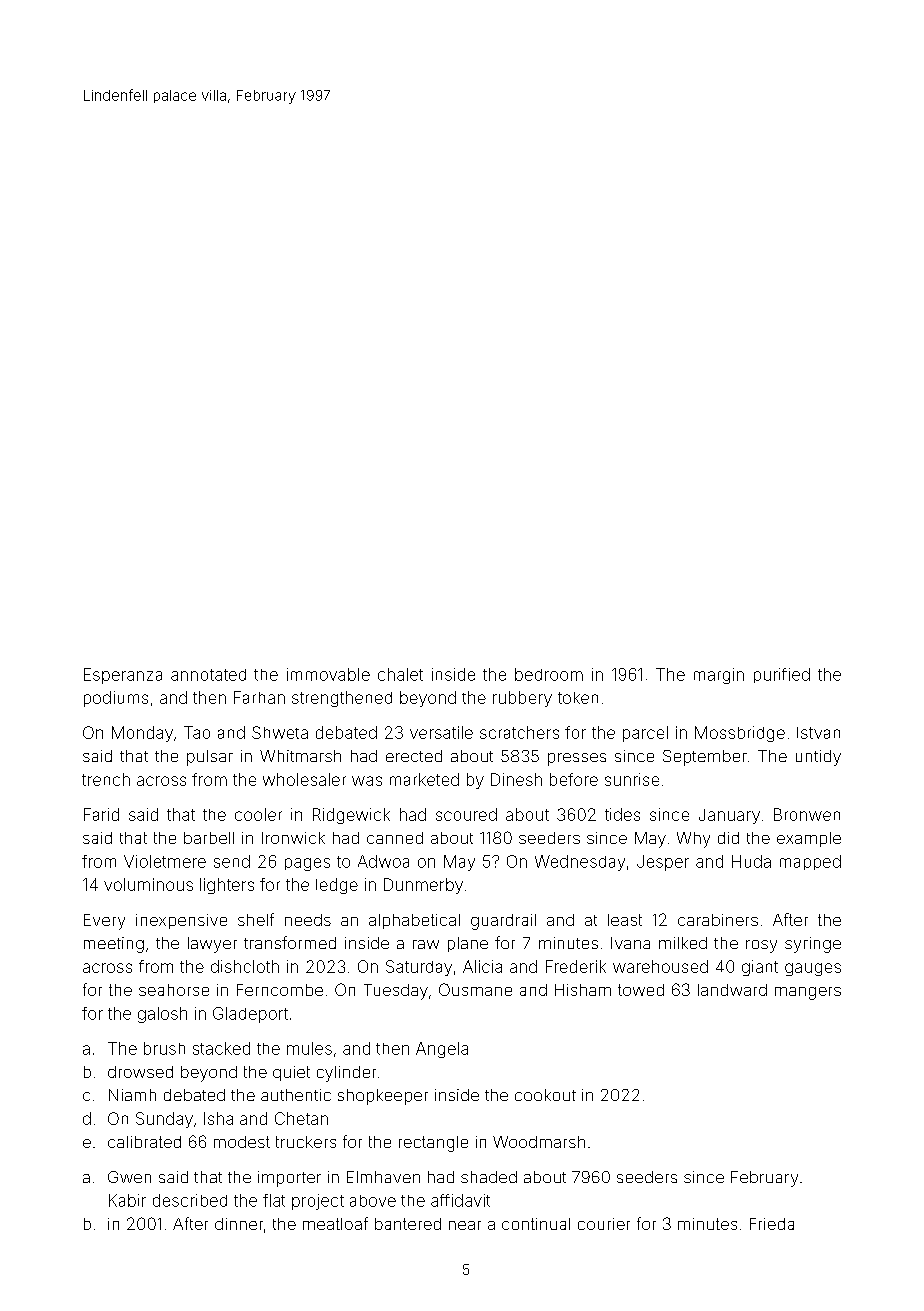  What do you see at coordinates (208, 675) in the screenshot?
I see `annotated` at bounding box center [208, 675].
